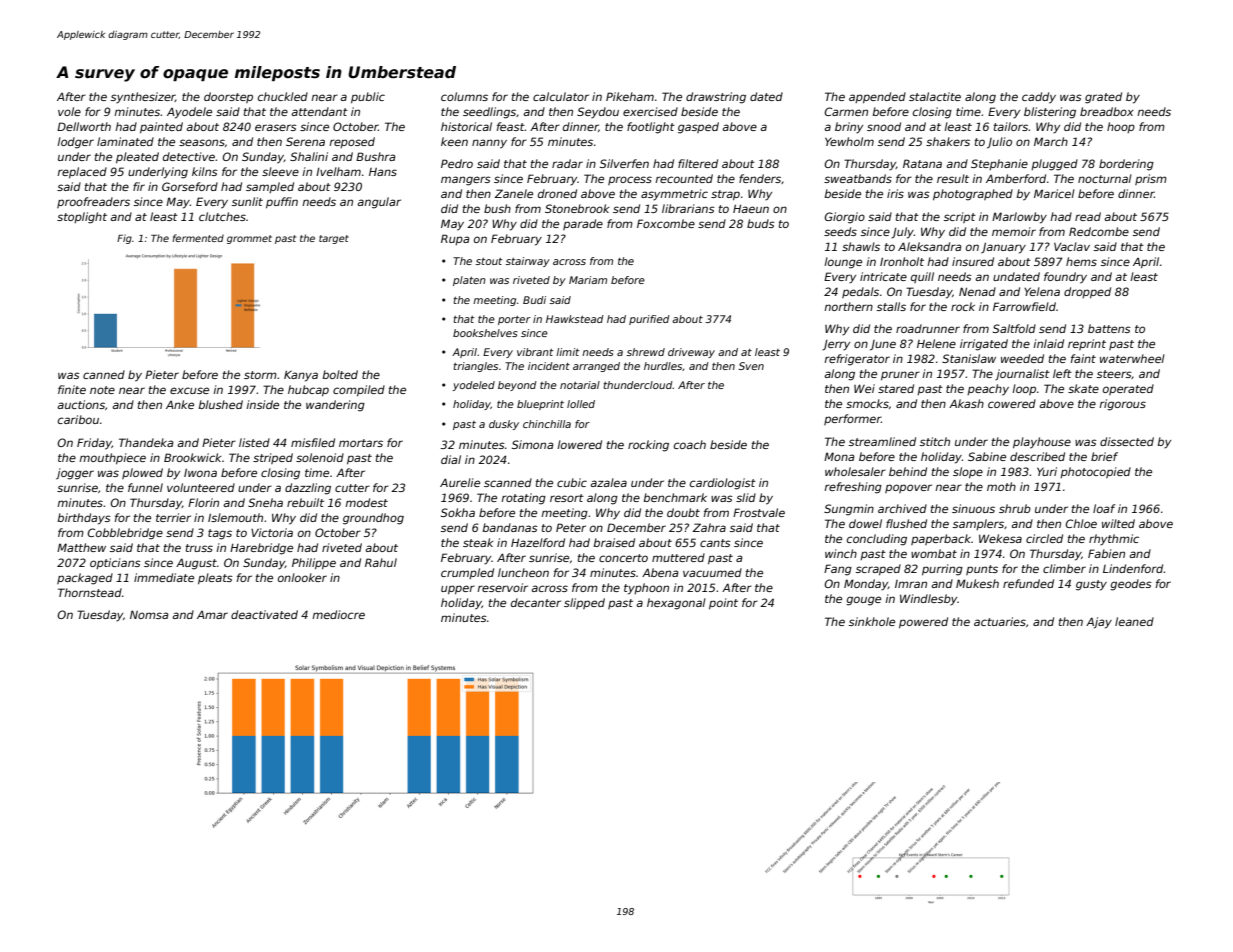  I want to click on finite, so click(72, 389).
